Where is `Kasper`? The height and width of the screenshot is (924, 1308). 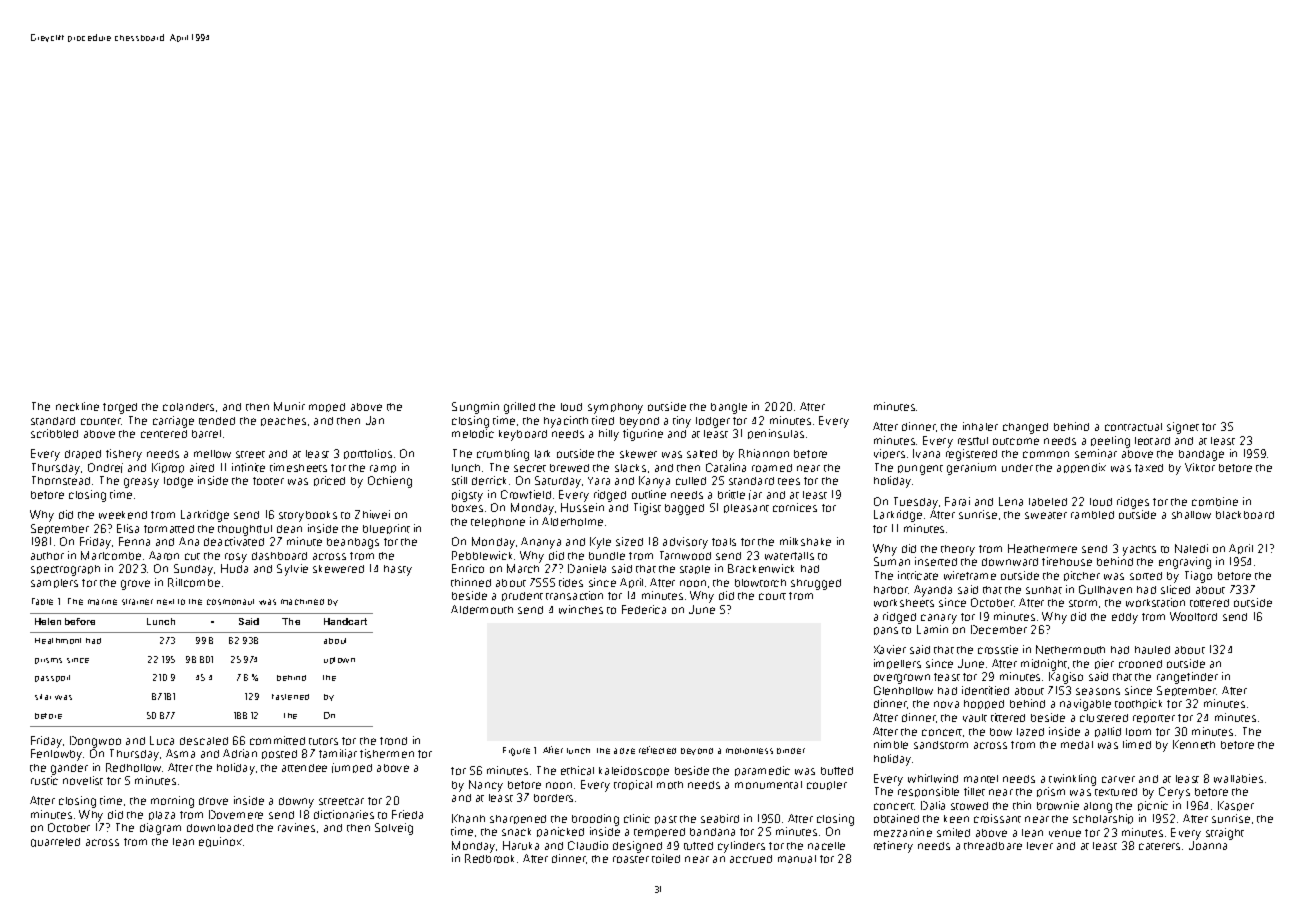
Kasper is located at coordinates (1236, 806).
